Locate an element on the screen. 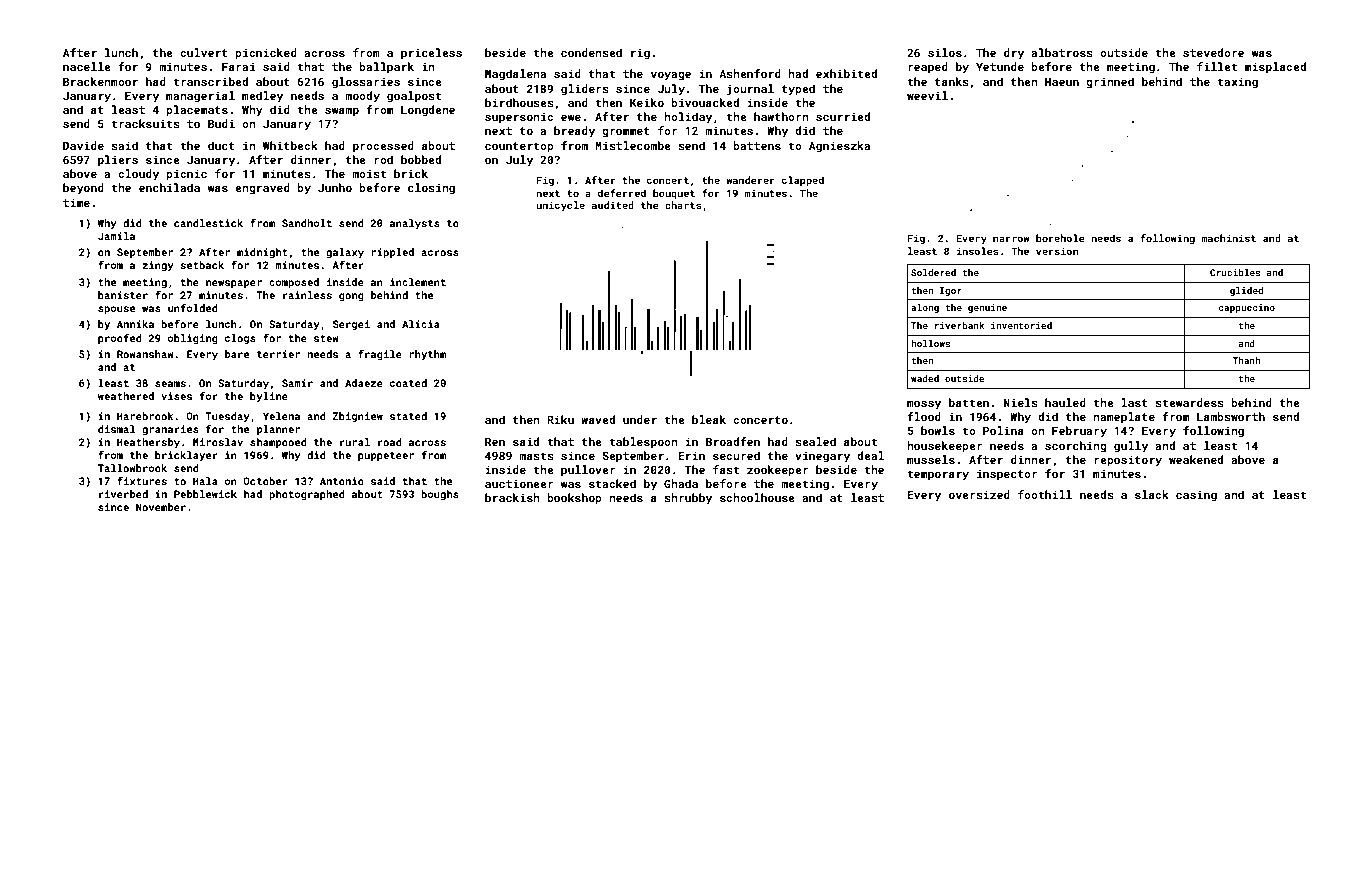 This screenshot has height=887, width=1372. taxing is located at coordinates (1237, 83).
